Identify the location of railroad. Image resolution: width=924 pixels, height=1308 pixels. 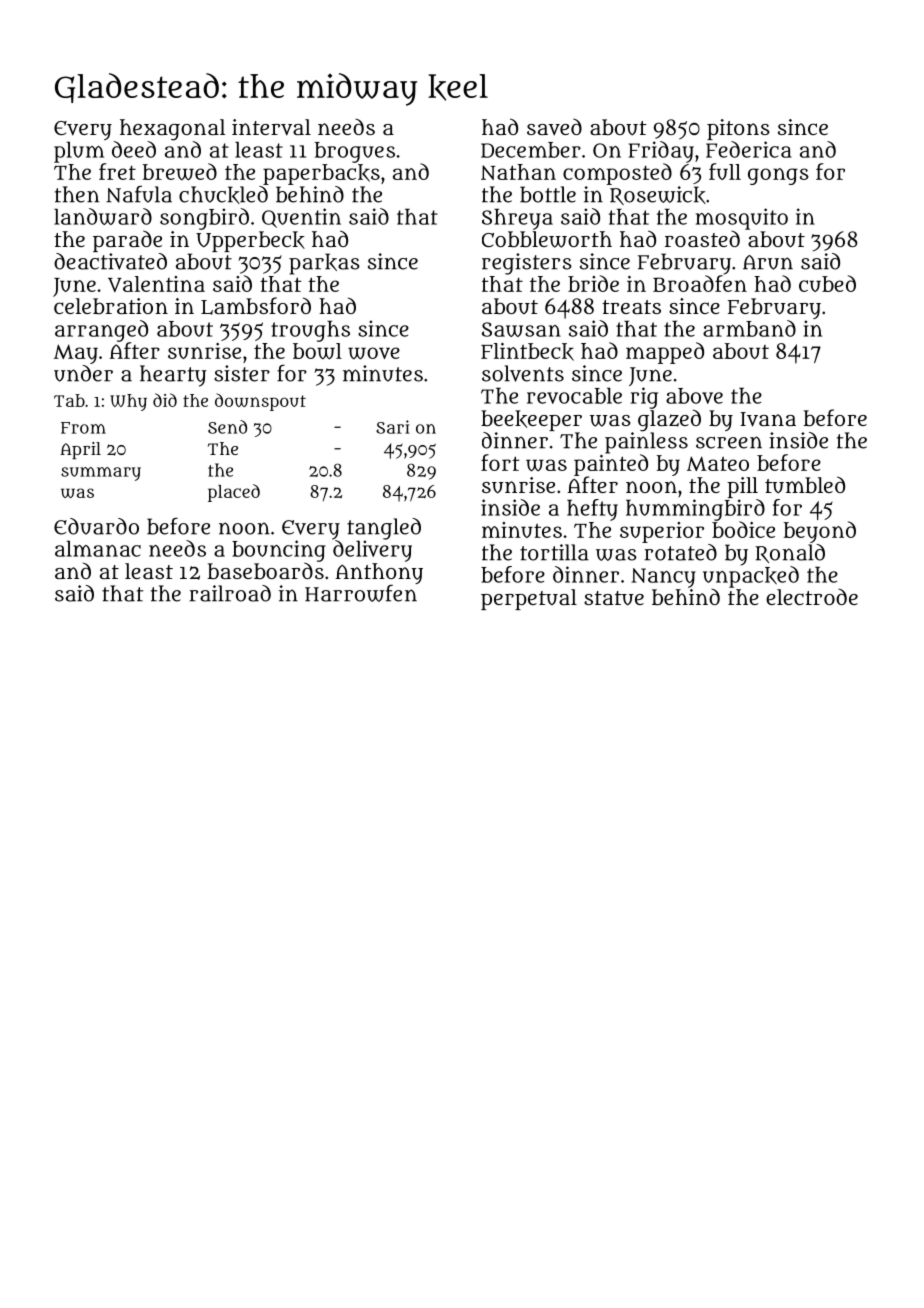
(230, 593).
